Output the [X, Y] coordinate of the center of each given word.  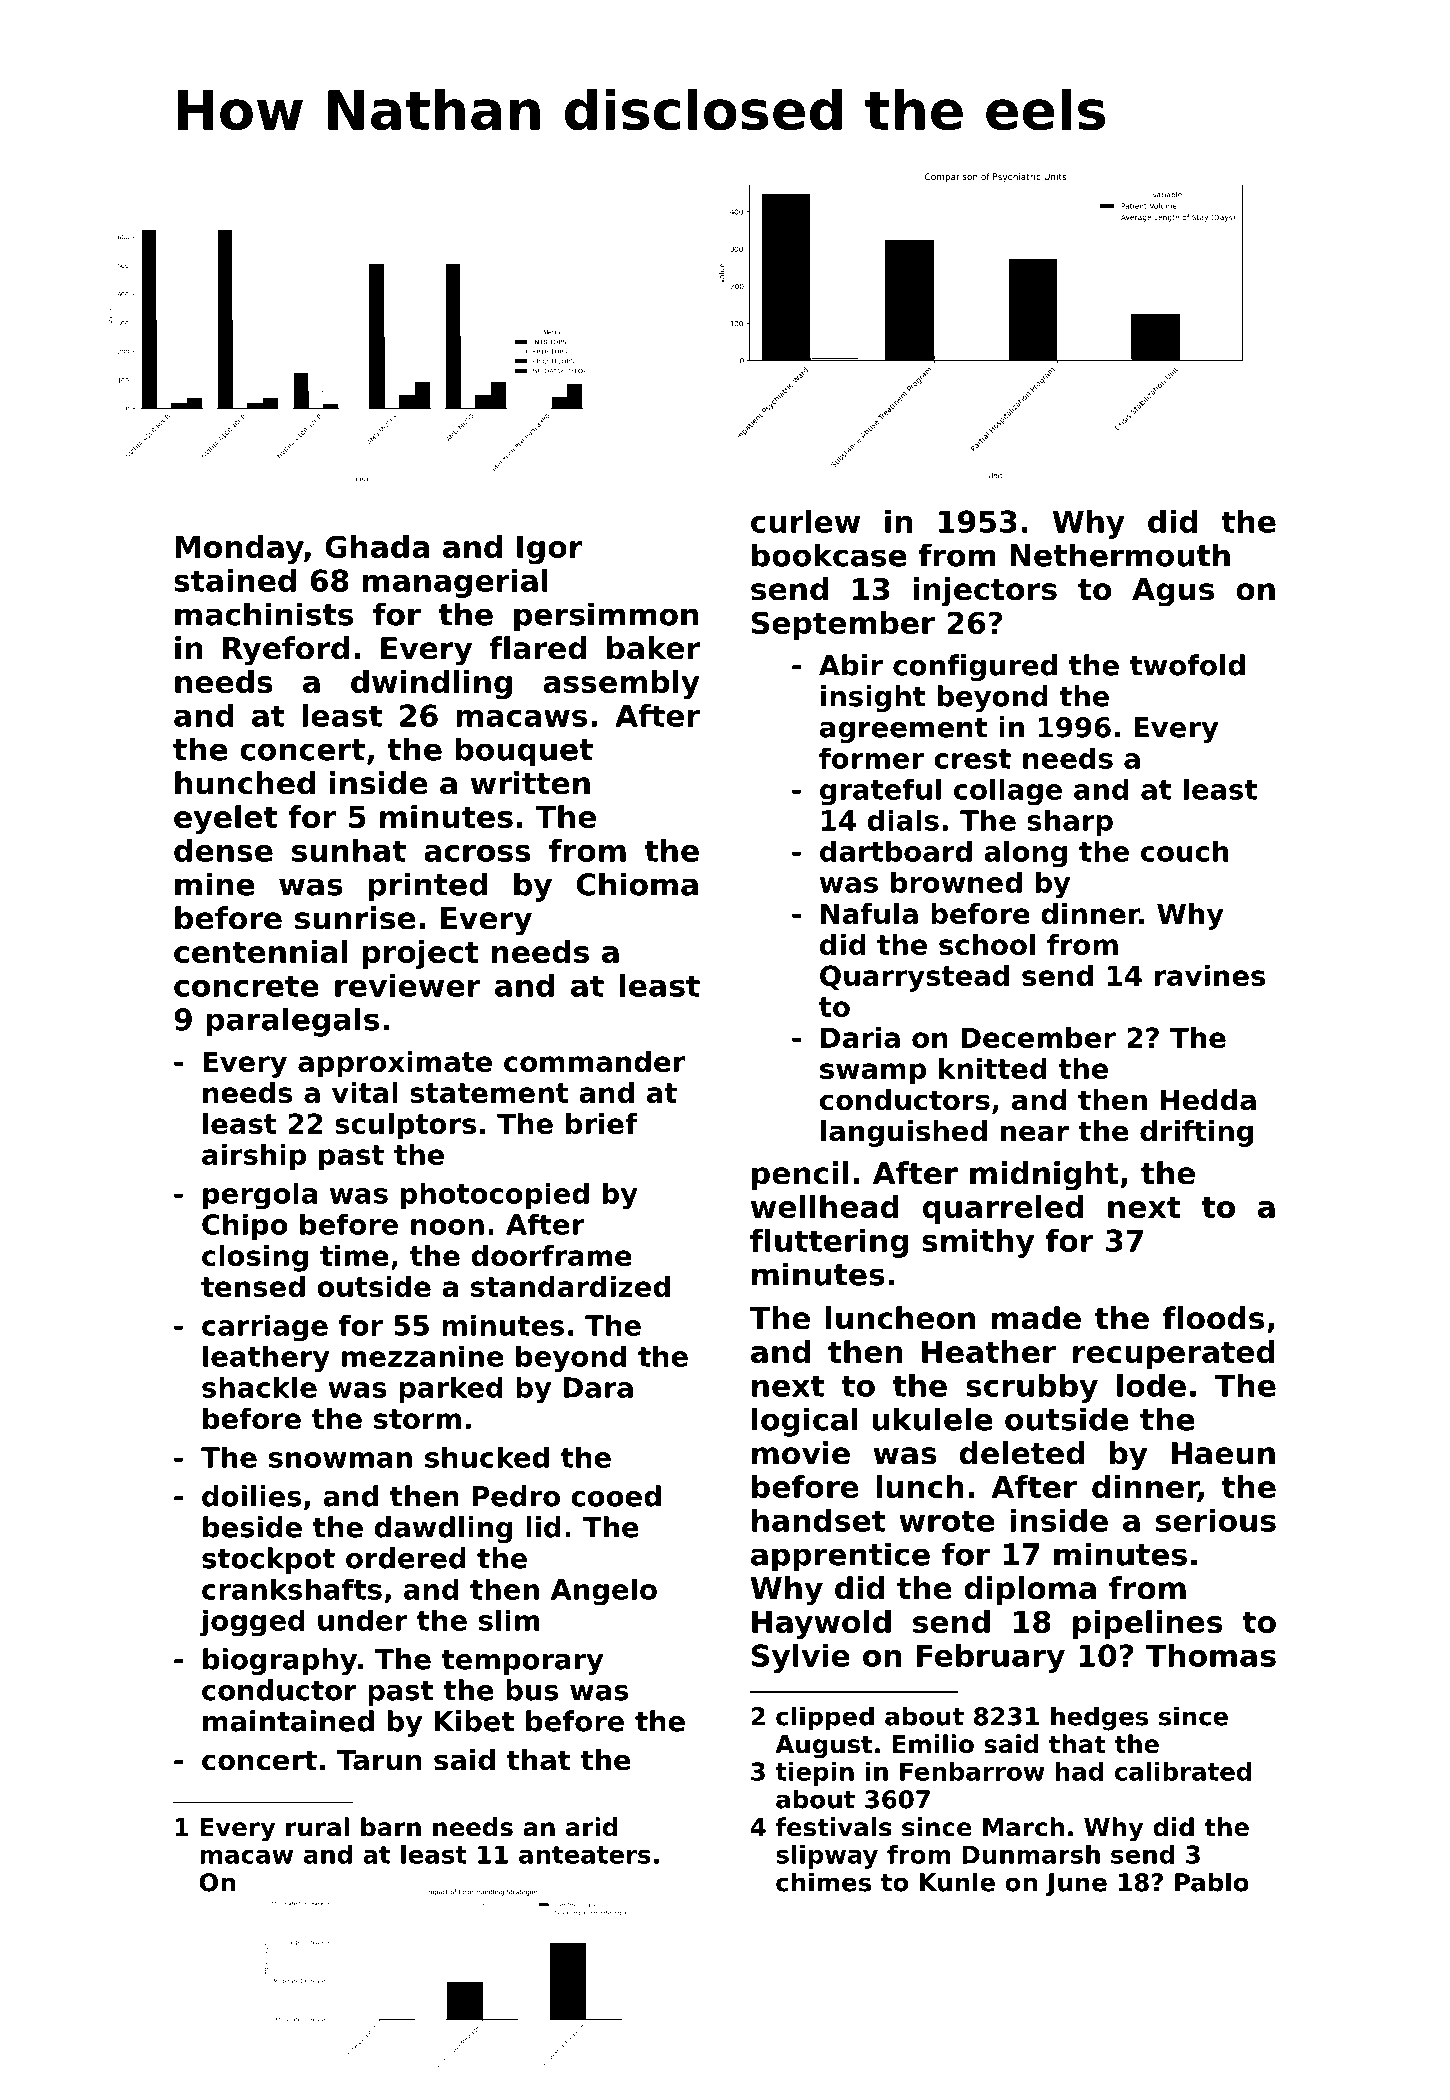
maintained [288, 1721]
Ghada [377, 546]
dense [223, 850]
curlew [805, 521]
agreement [903, 730]
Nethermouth [1120, 555]
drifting [1196, 1133]
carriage [265, 1328]
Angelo [604, 1591]
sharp [1070, 822]
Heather [989, 1351]
